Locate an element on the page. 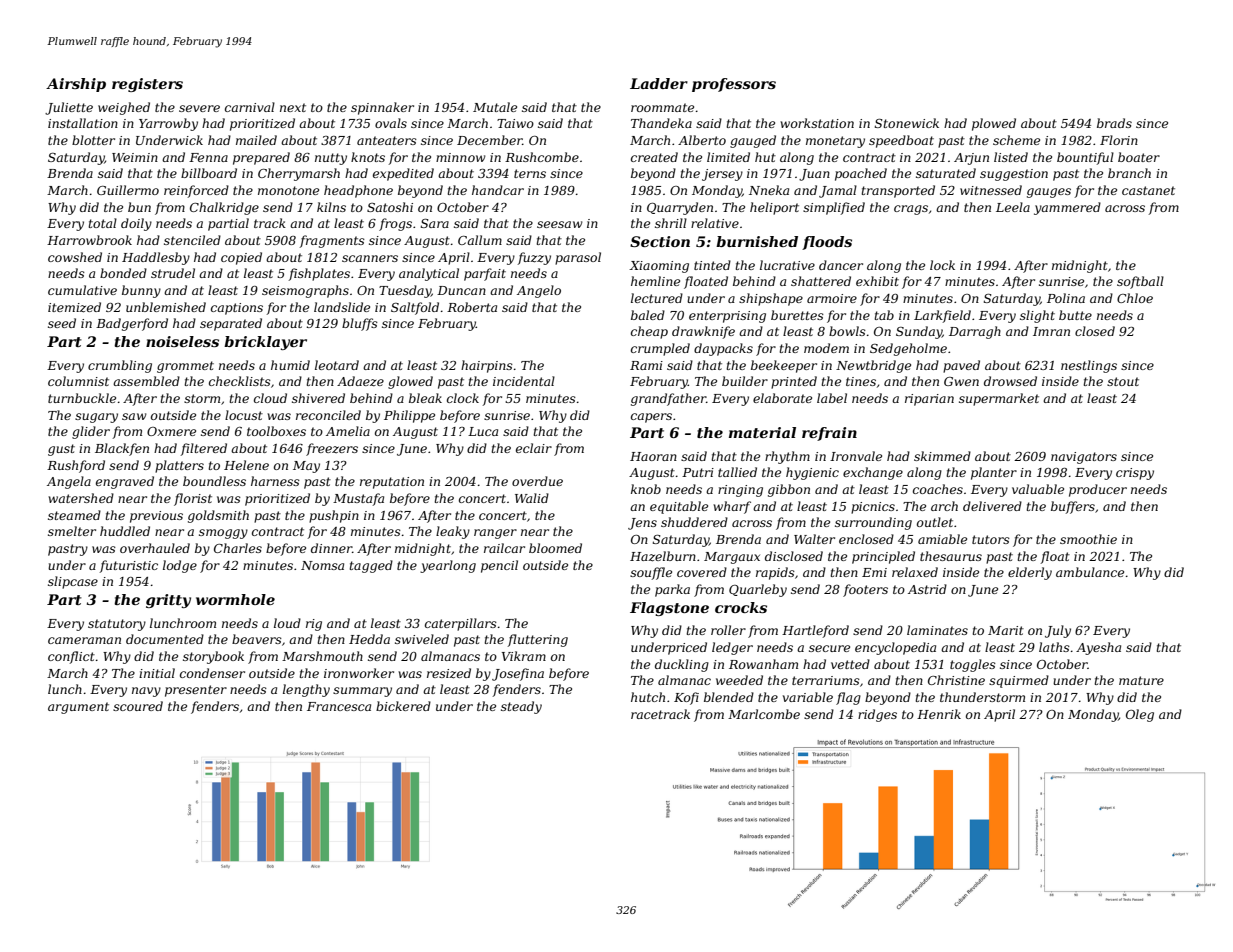 The height and width of the page is (952, 1233). Walid is located at coordinates (532, 498).
